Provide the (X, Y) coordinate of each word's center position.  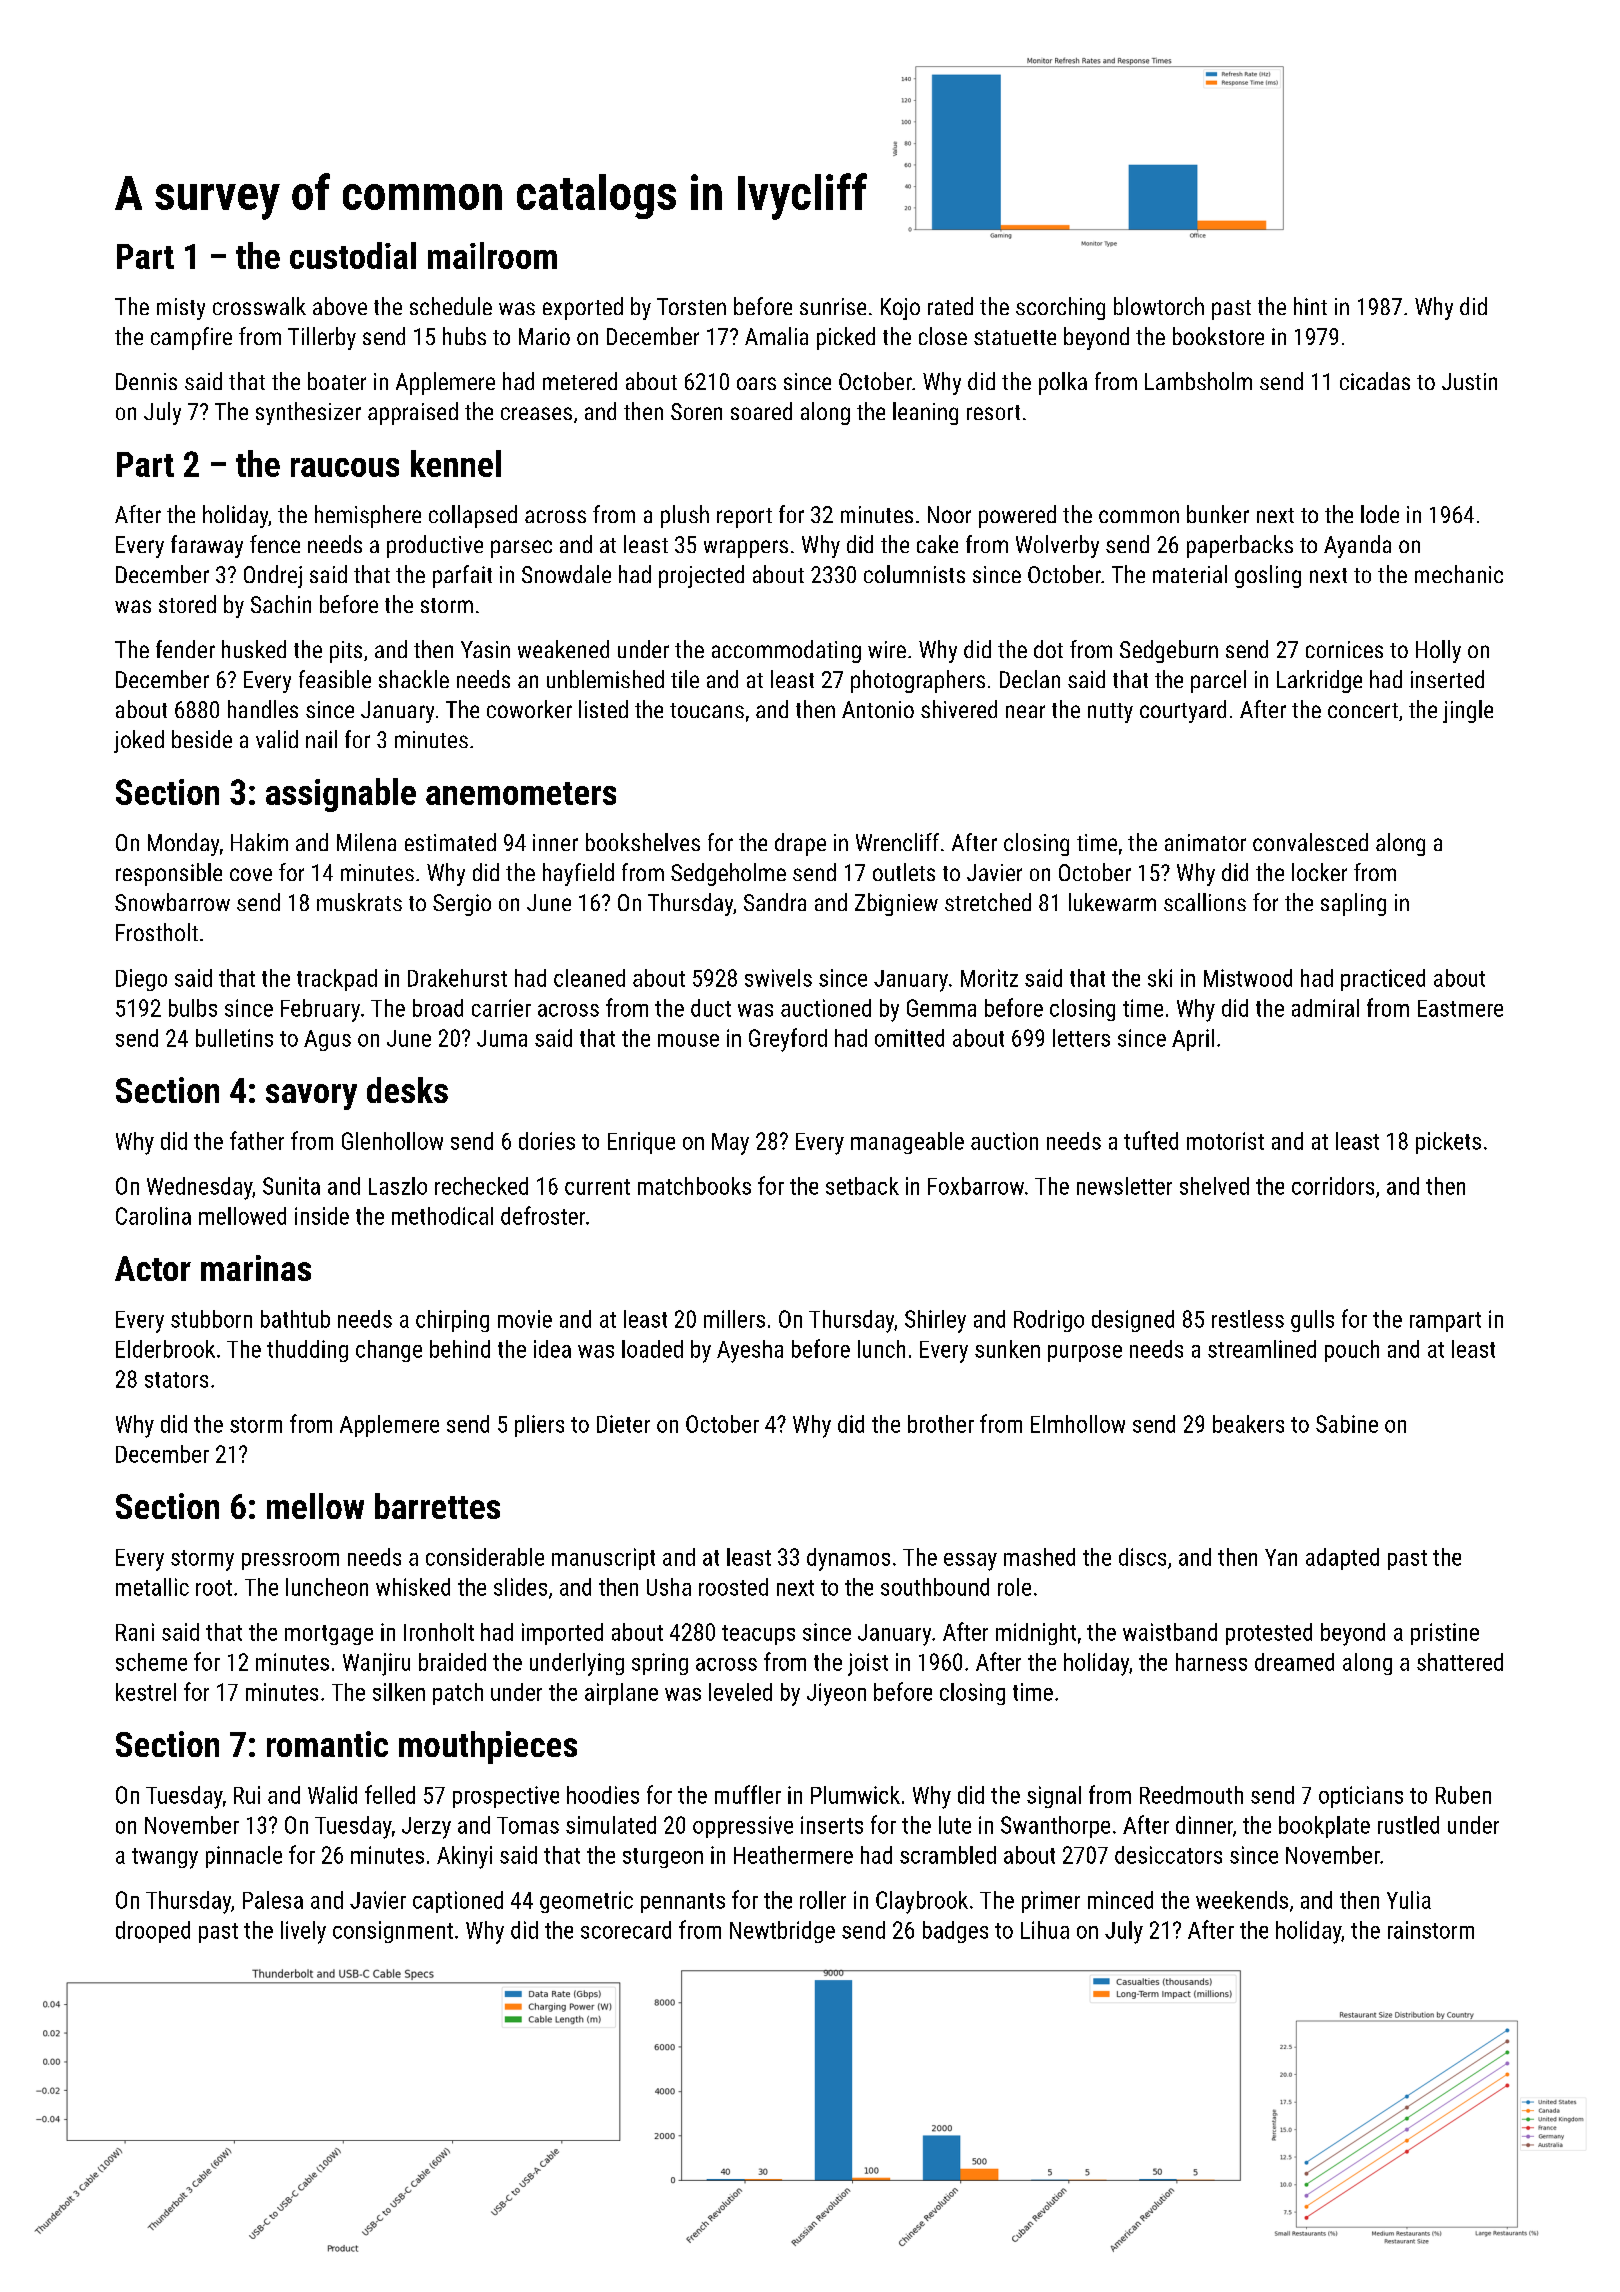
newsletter (1124, 1186)
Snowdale (566, 574)
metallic (152, 1587)
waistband (1170, 1632)
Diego (141, 980)
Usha (669, 1587)
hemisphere (368, 516)
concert (1363, 710)
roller (823, 1900)
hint (1310, 306)
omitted (909, 1038)
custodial (353, 255)
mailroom (492, 255)
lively (303, 1932)
